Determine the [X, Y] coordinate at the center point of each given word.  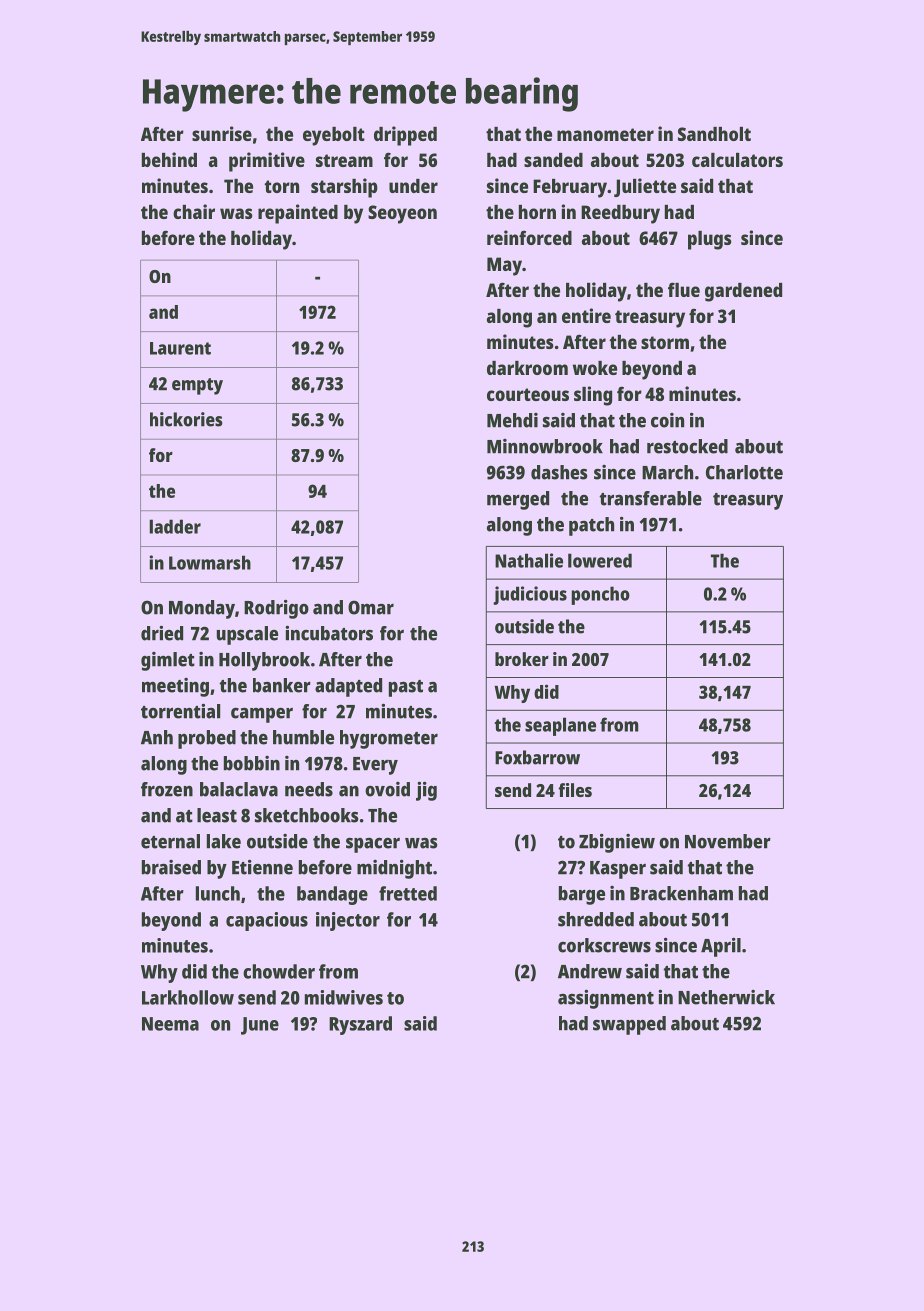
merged [518, 500]
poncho [600, 595]
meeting [175, 687]
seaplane [560, 726]
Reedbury [620, 214]
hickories [186, 419]
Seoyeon [402, 214]
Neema [170, 1024]
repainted [298, 214]
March [667, 472]
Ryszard [360, 1025]
